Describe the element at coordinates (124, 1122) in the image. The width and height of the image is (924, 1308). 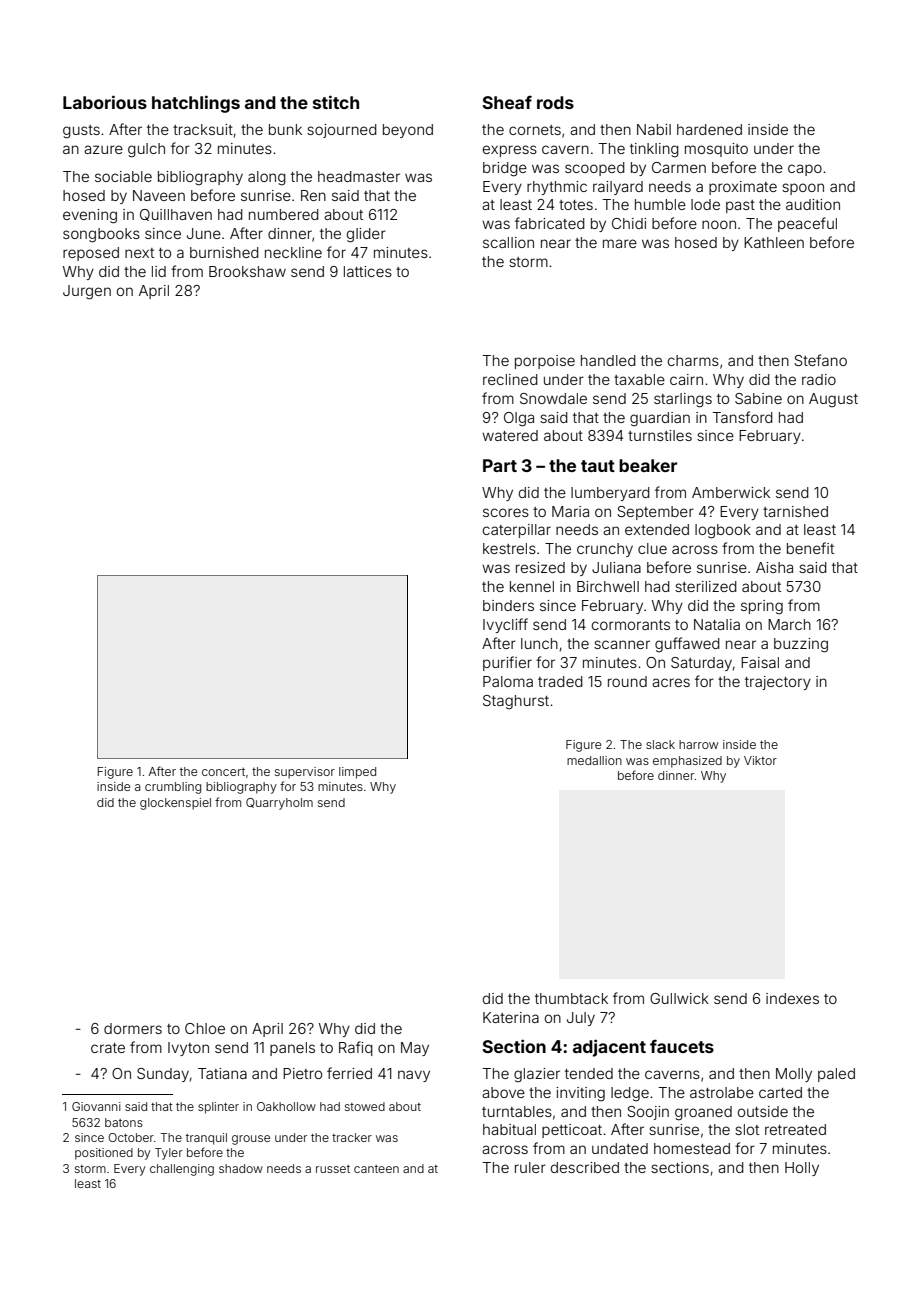
I see `batons` at that location.
